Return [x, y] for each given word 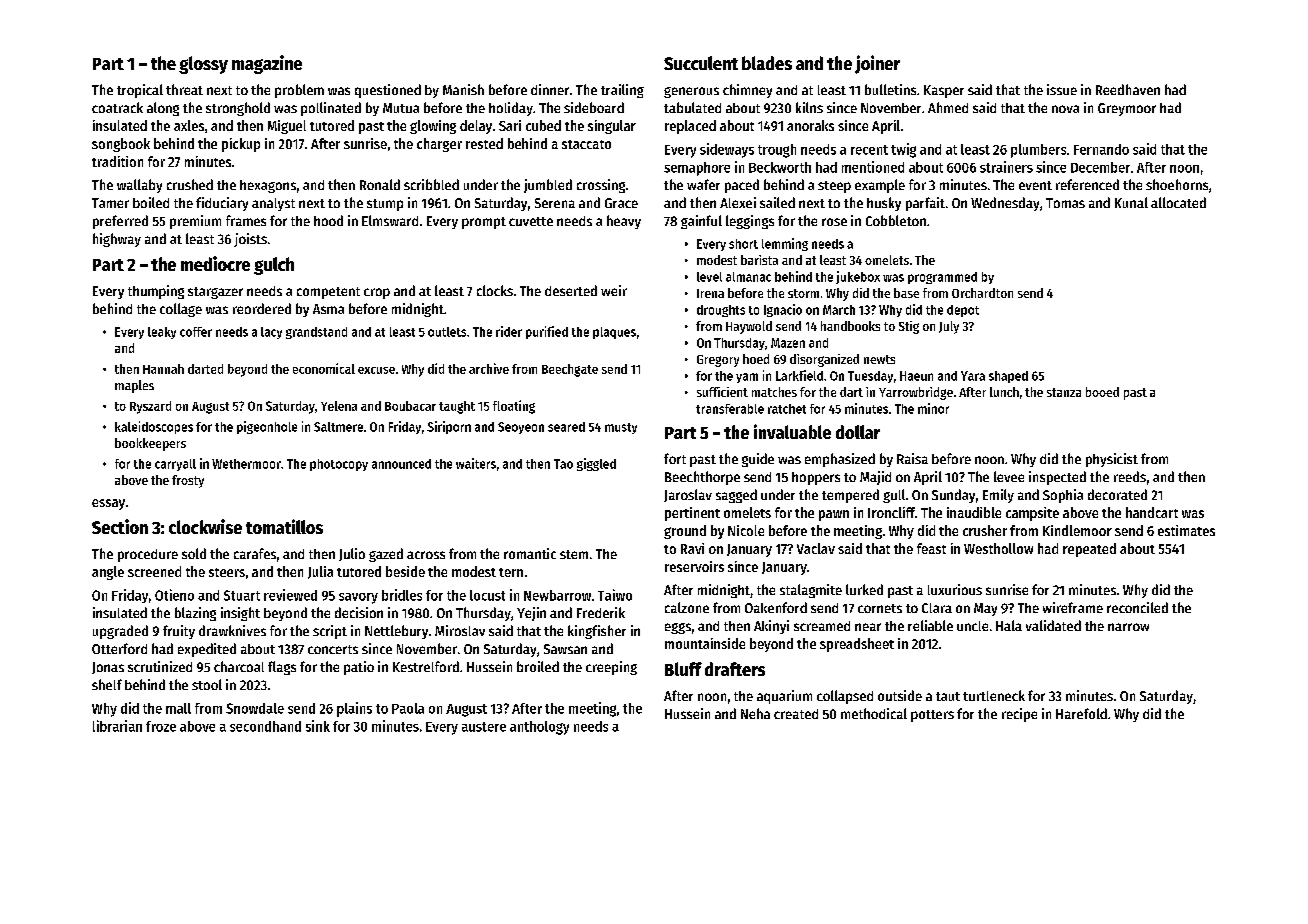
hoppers [816, 478]
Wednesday [1005, 204]
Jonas [108, 668]
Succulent [701, 63]
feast [931, 548]
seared [566, 427]
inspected [1057, 478]
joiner [877, 64]
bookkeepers [150, 444]
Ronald [380, 184]
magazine [267, 64]
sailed [777, 202]
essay [108, 504]
